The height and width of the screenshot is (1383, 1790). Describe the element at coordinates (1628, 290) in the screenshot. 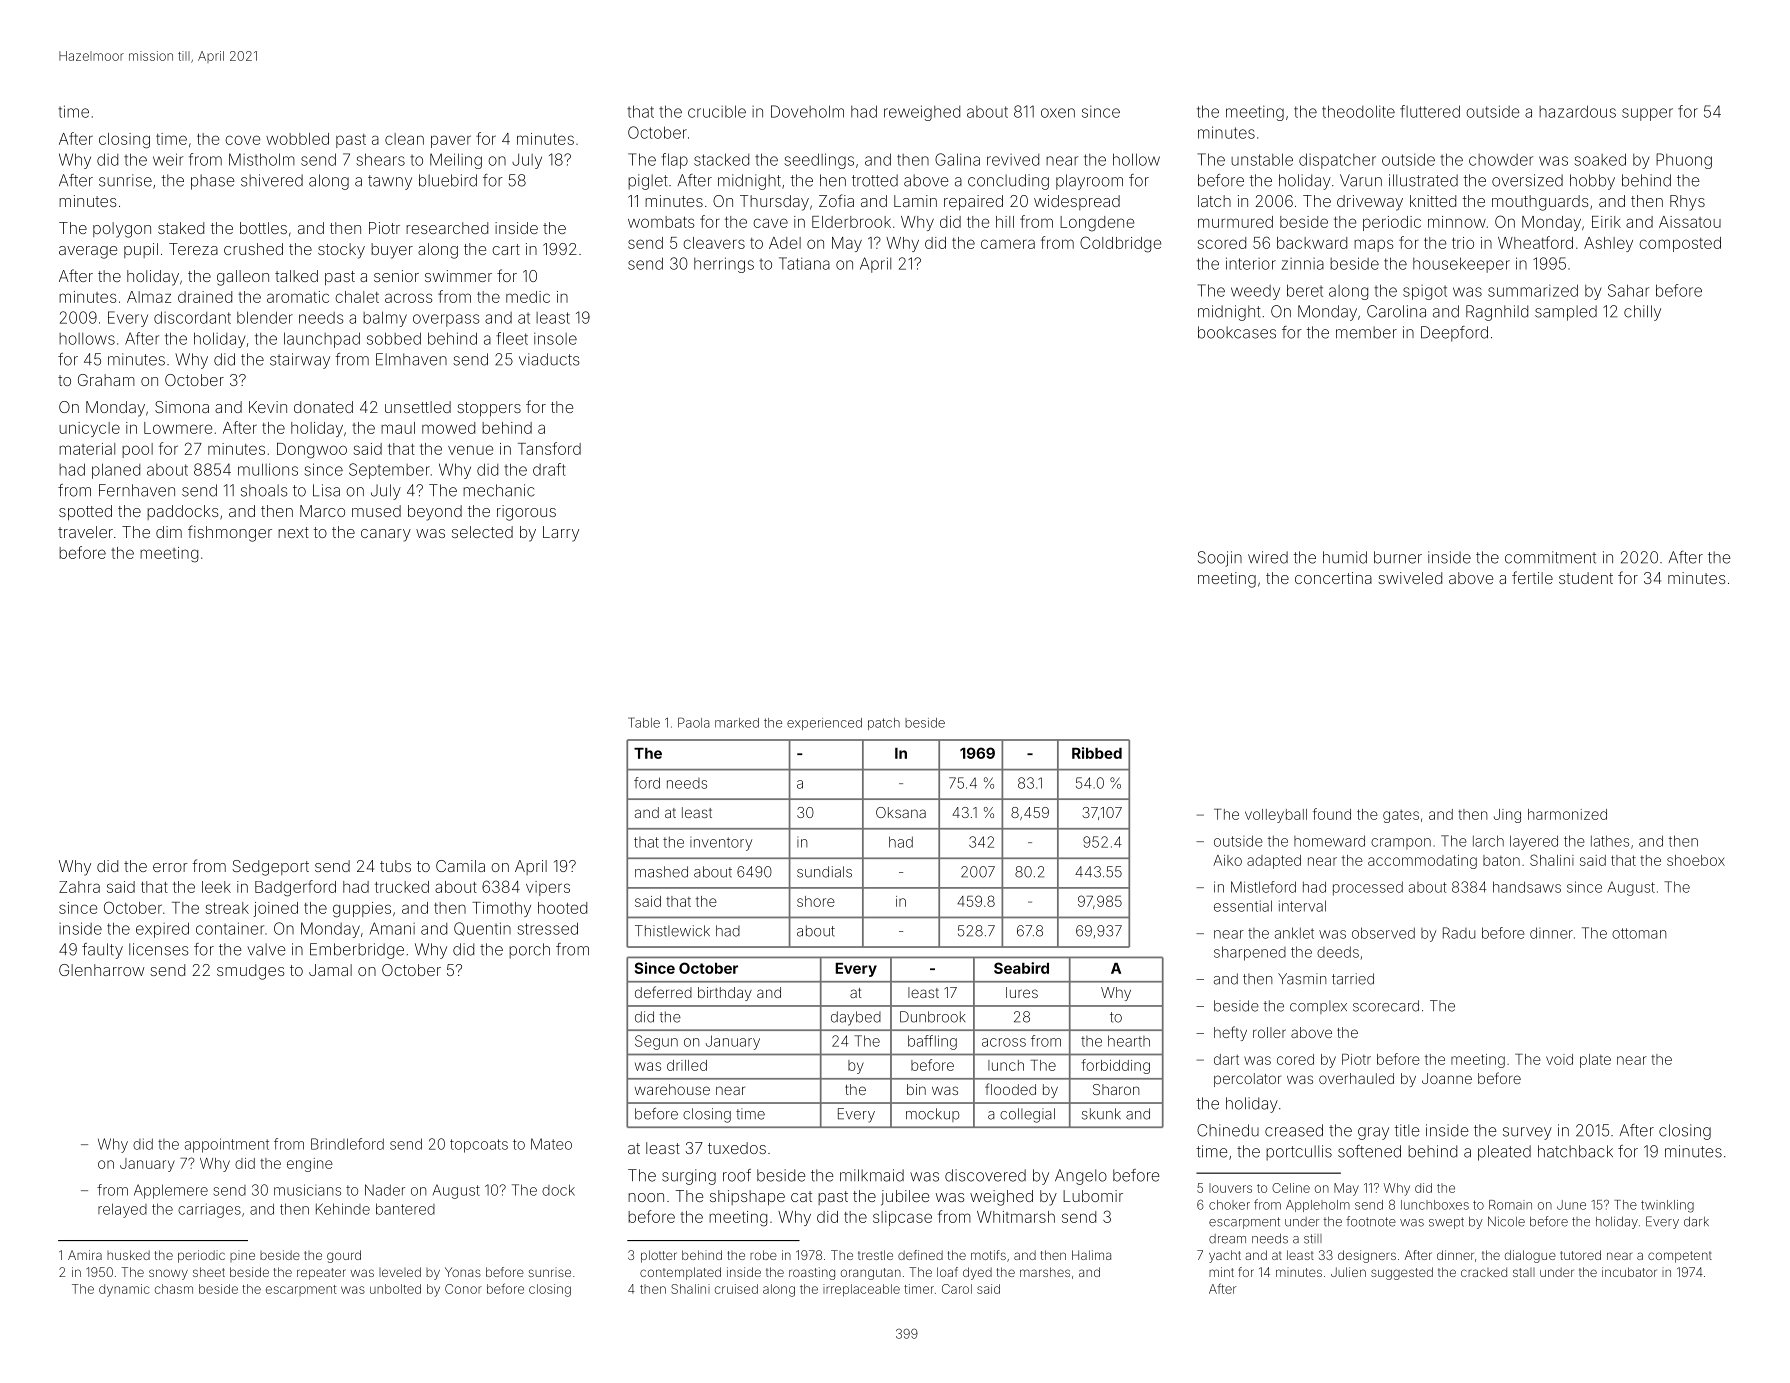

I see `Sahar` at that location.
